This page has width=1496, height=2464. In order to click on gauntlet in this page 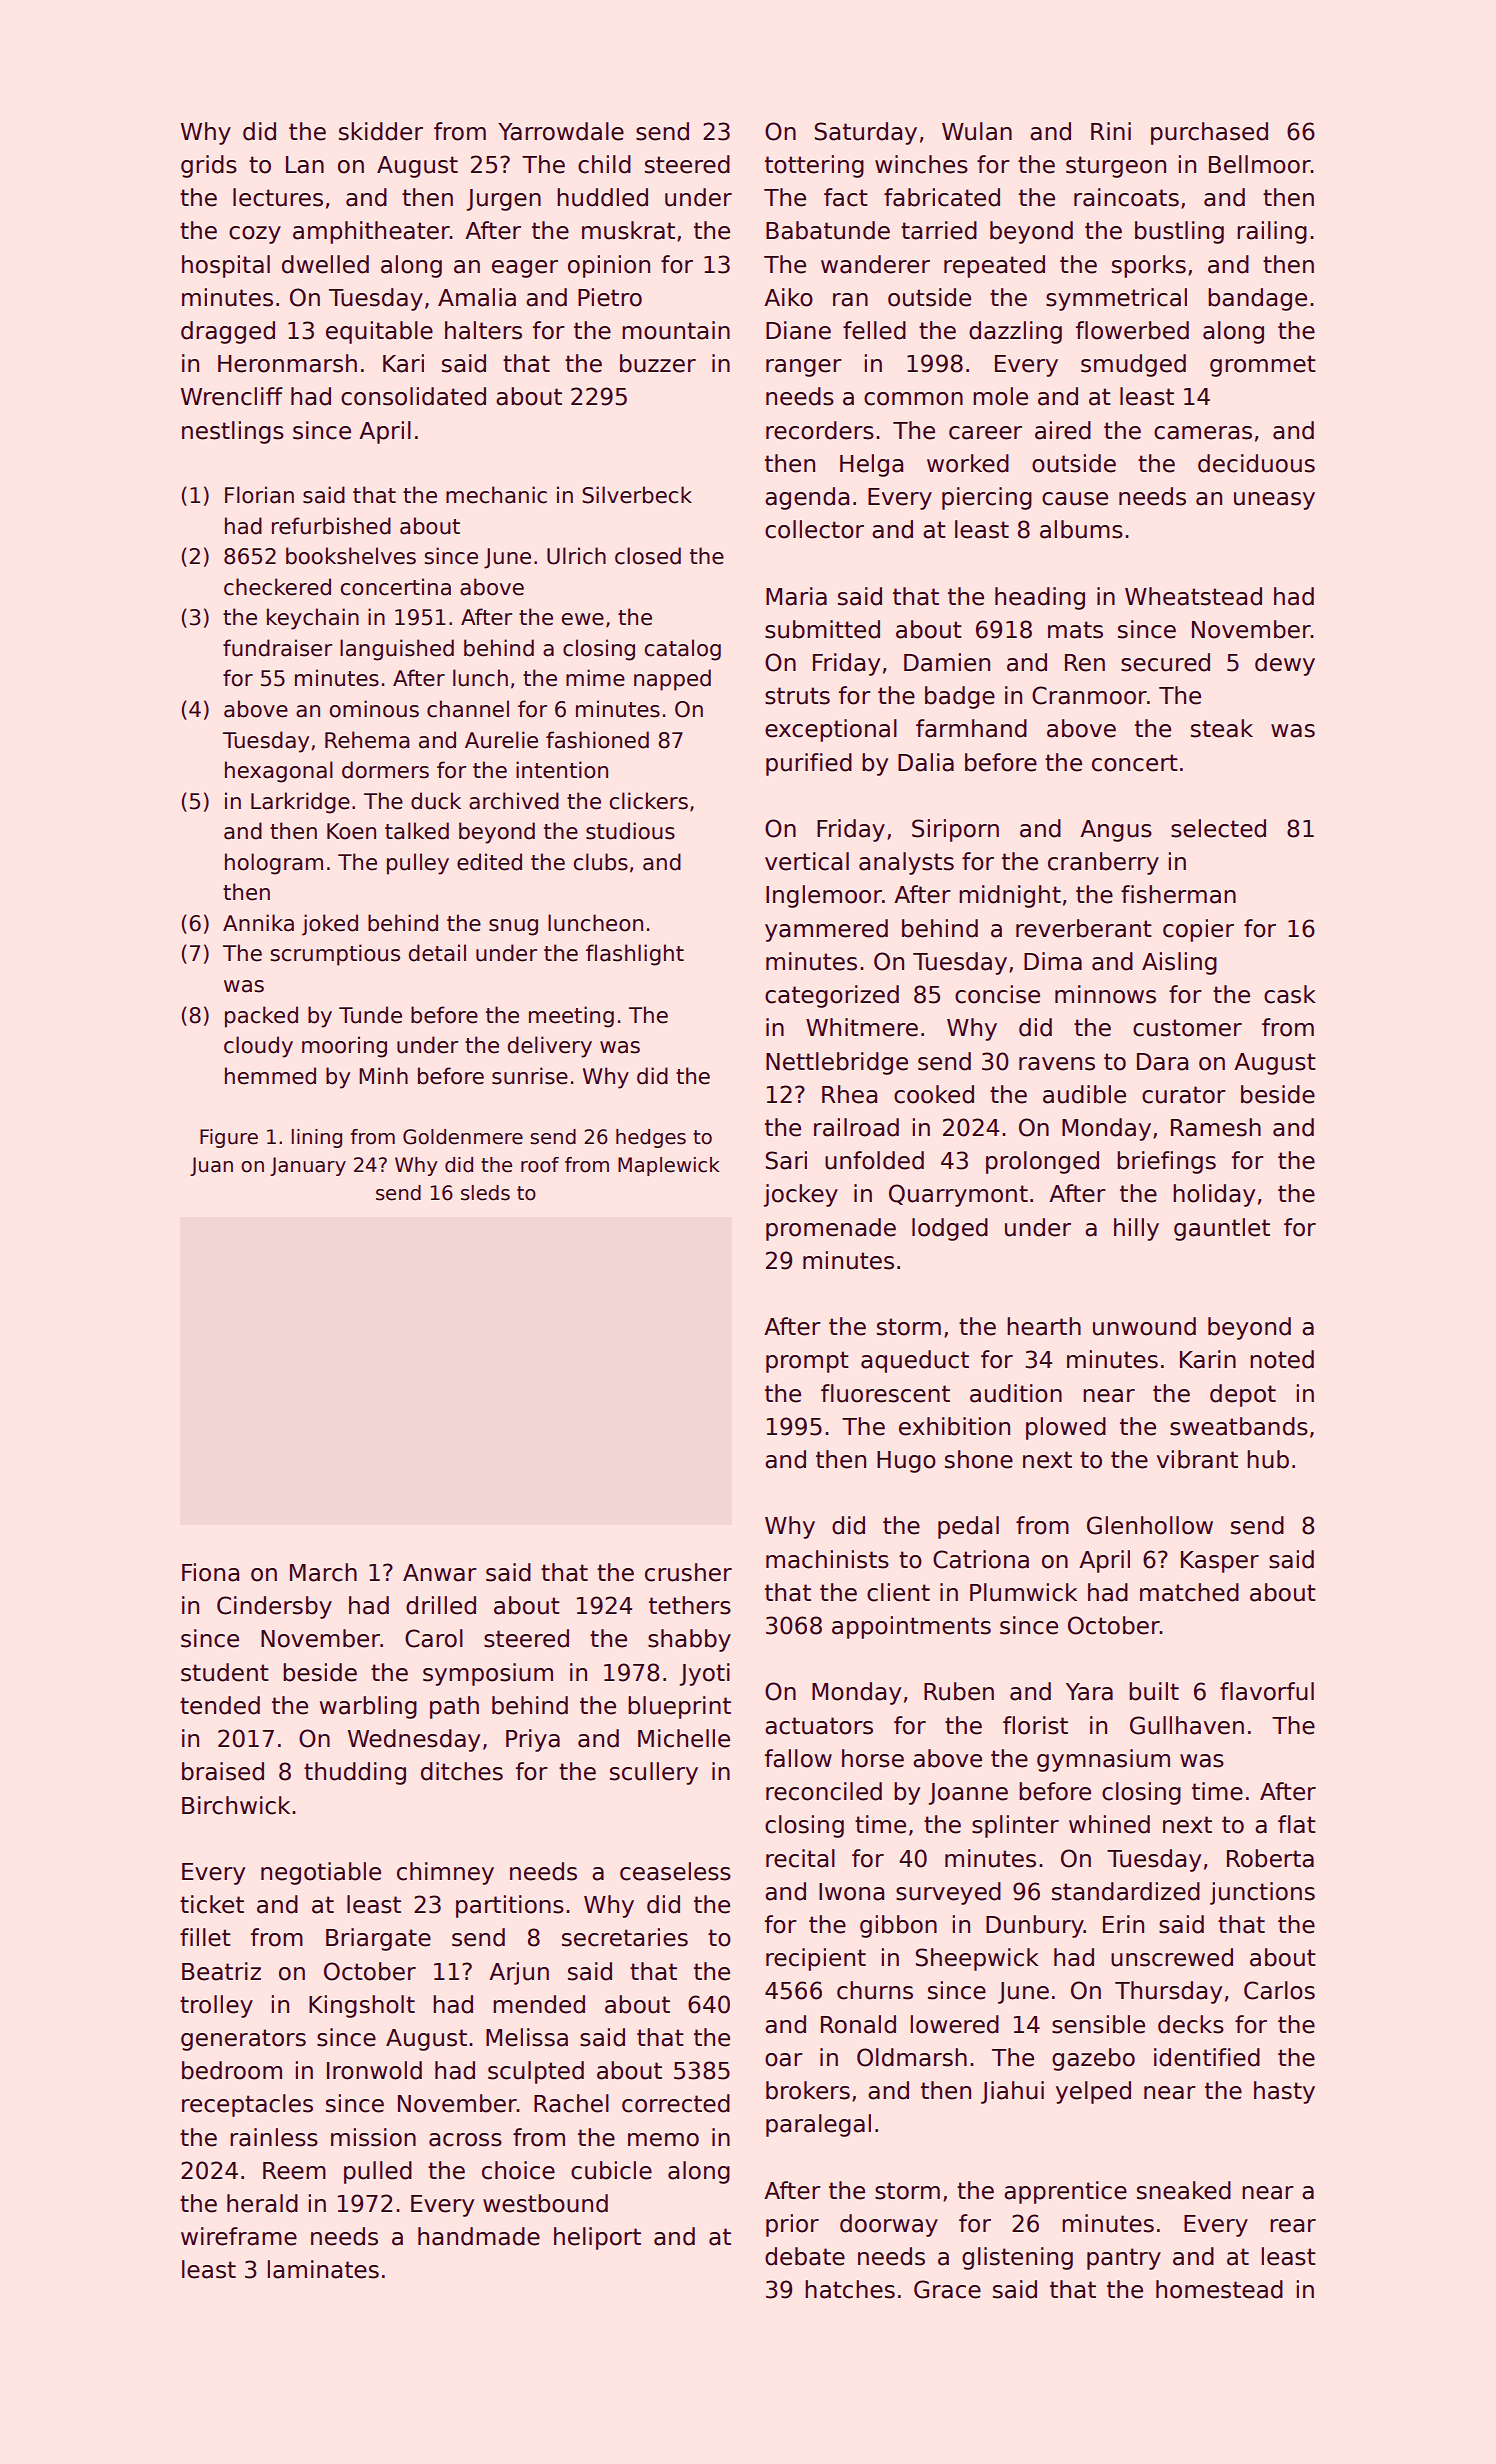, I will do `click(1222, 1229)`.
